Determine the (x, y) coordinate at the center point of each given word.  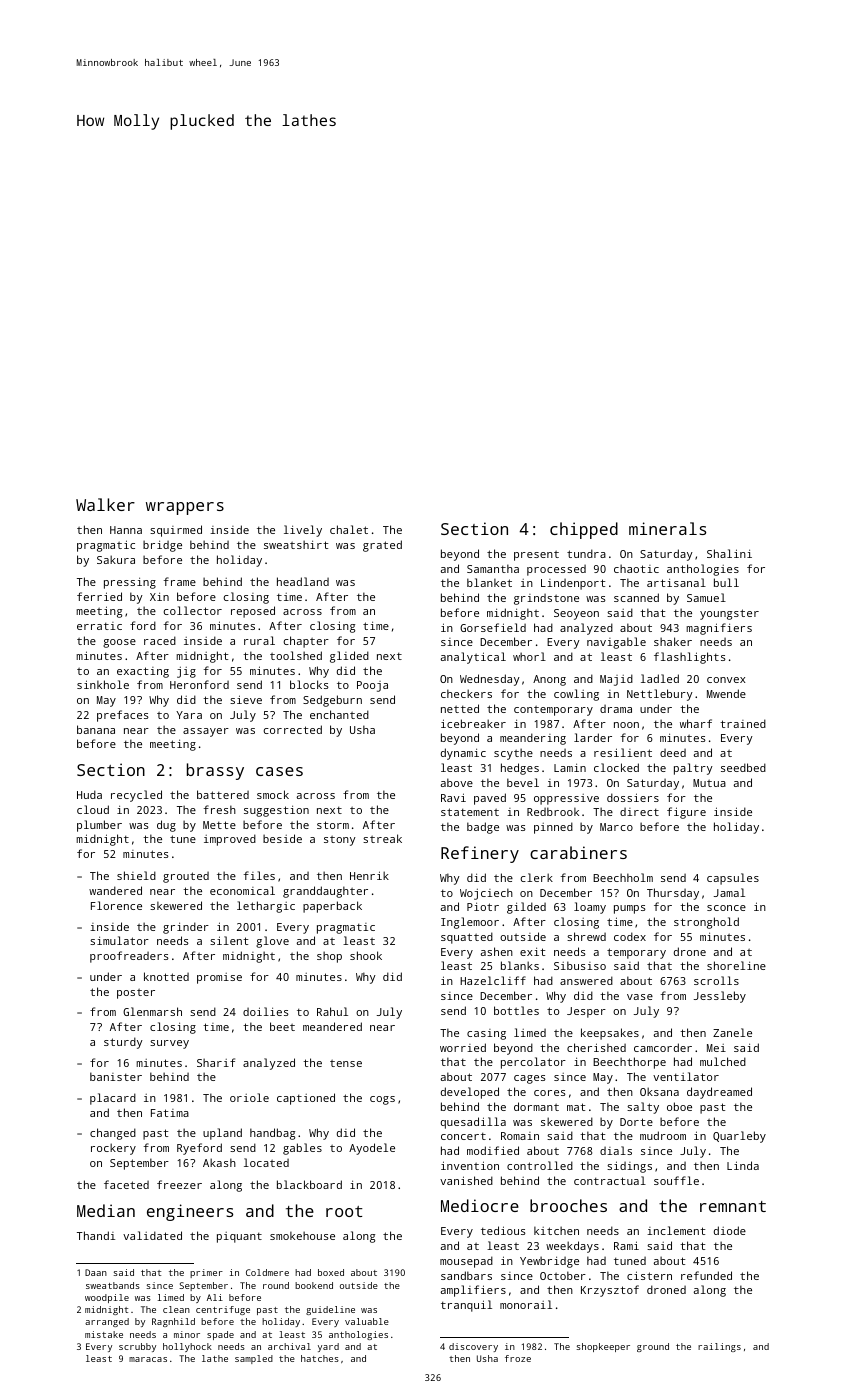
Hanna (126, 530)
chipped (584, 530)
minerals (667, 528)
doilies (266, 1011)
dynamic (463, 754)
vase (640, 997)
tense (346, 1063)
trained (743, 723)
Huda (89, 794)
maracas (148, 1359)
